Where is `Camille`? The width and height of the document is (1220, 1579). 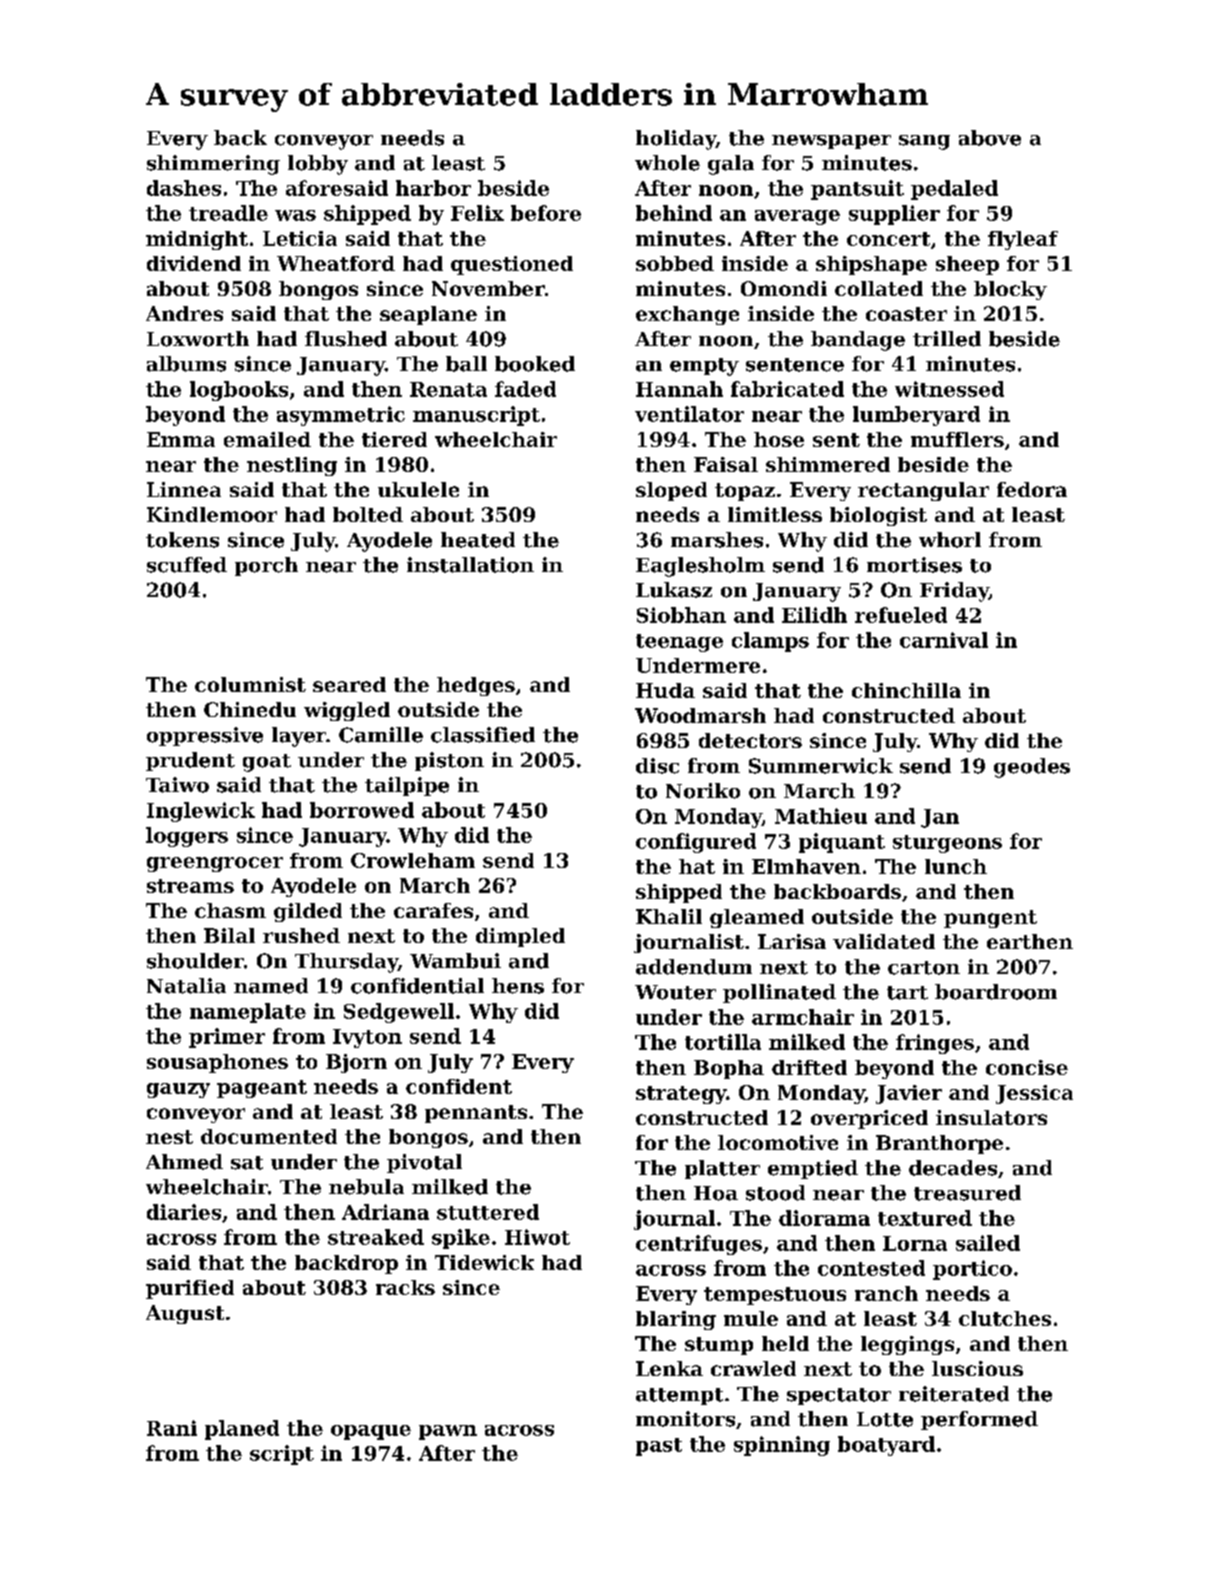
Camille is located at coordinates (381, 735).
